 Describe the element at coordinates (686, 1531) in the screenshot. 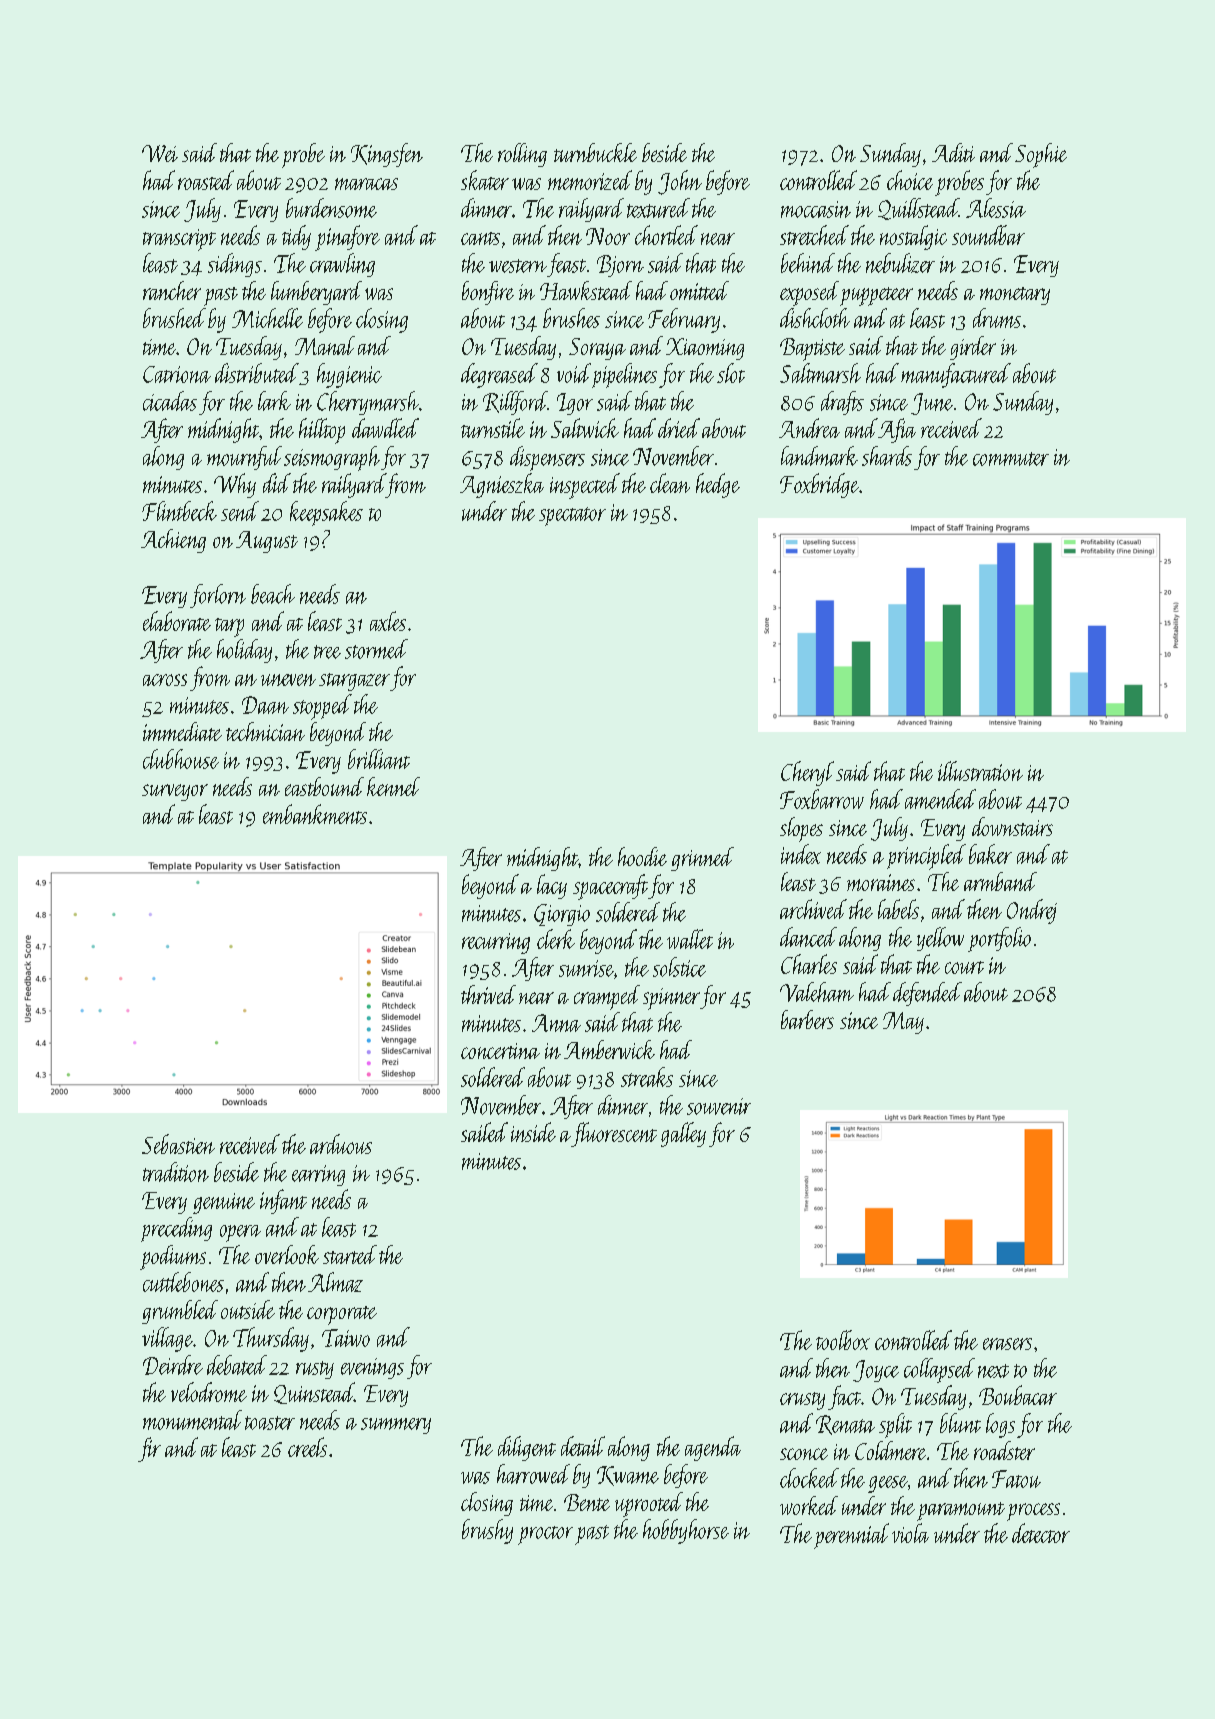

I see `hobbyhorse` at that location.
